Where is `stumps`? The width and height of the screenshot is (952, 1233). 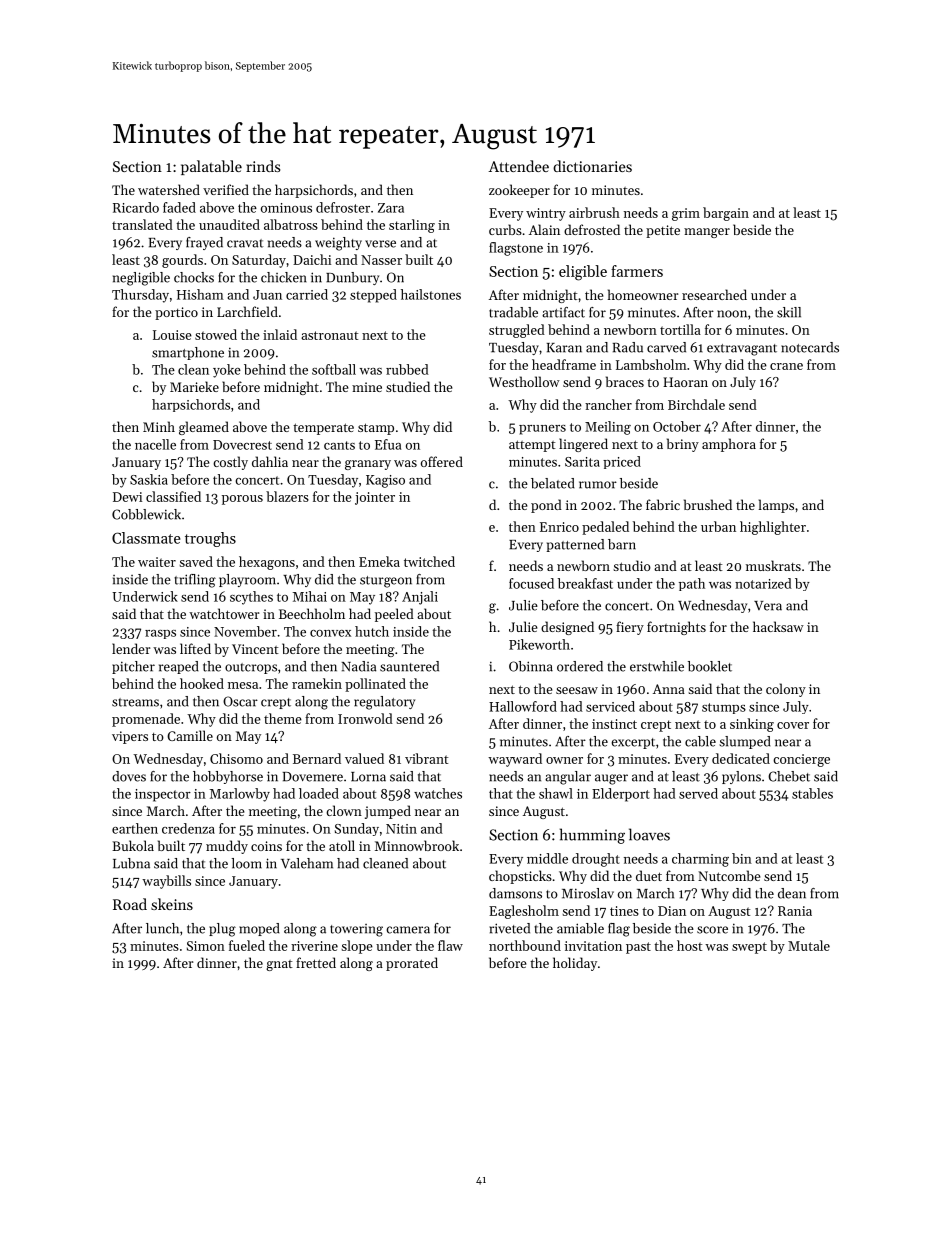 stumps is located at coordinates (724, 708).
